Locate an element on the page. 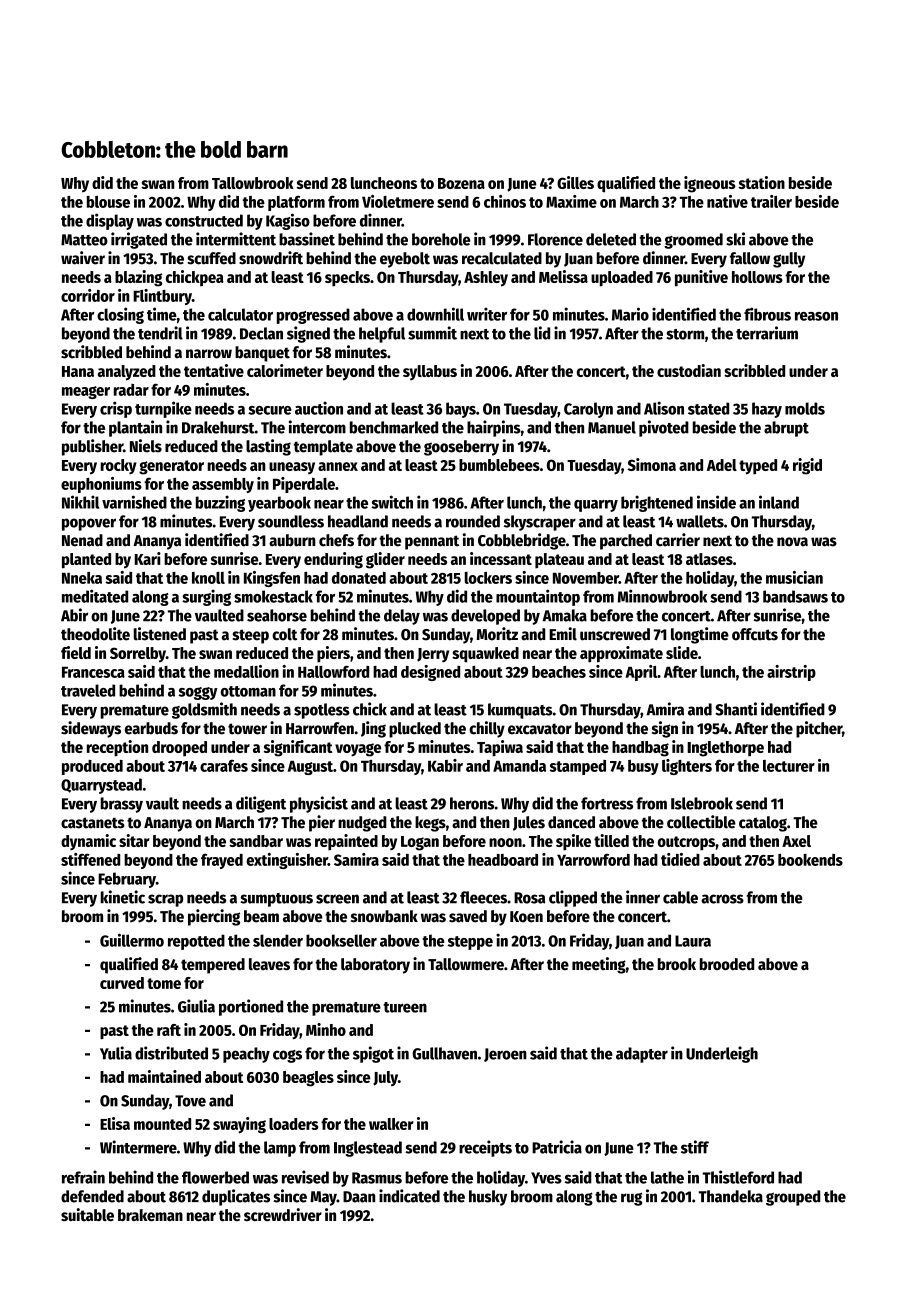 Image resolution: width=908 pixels, height=1316 pixels. husky is located at coordinates (488, 1198).
